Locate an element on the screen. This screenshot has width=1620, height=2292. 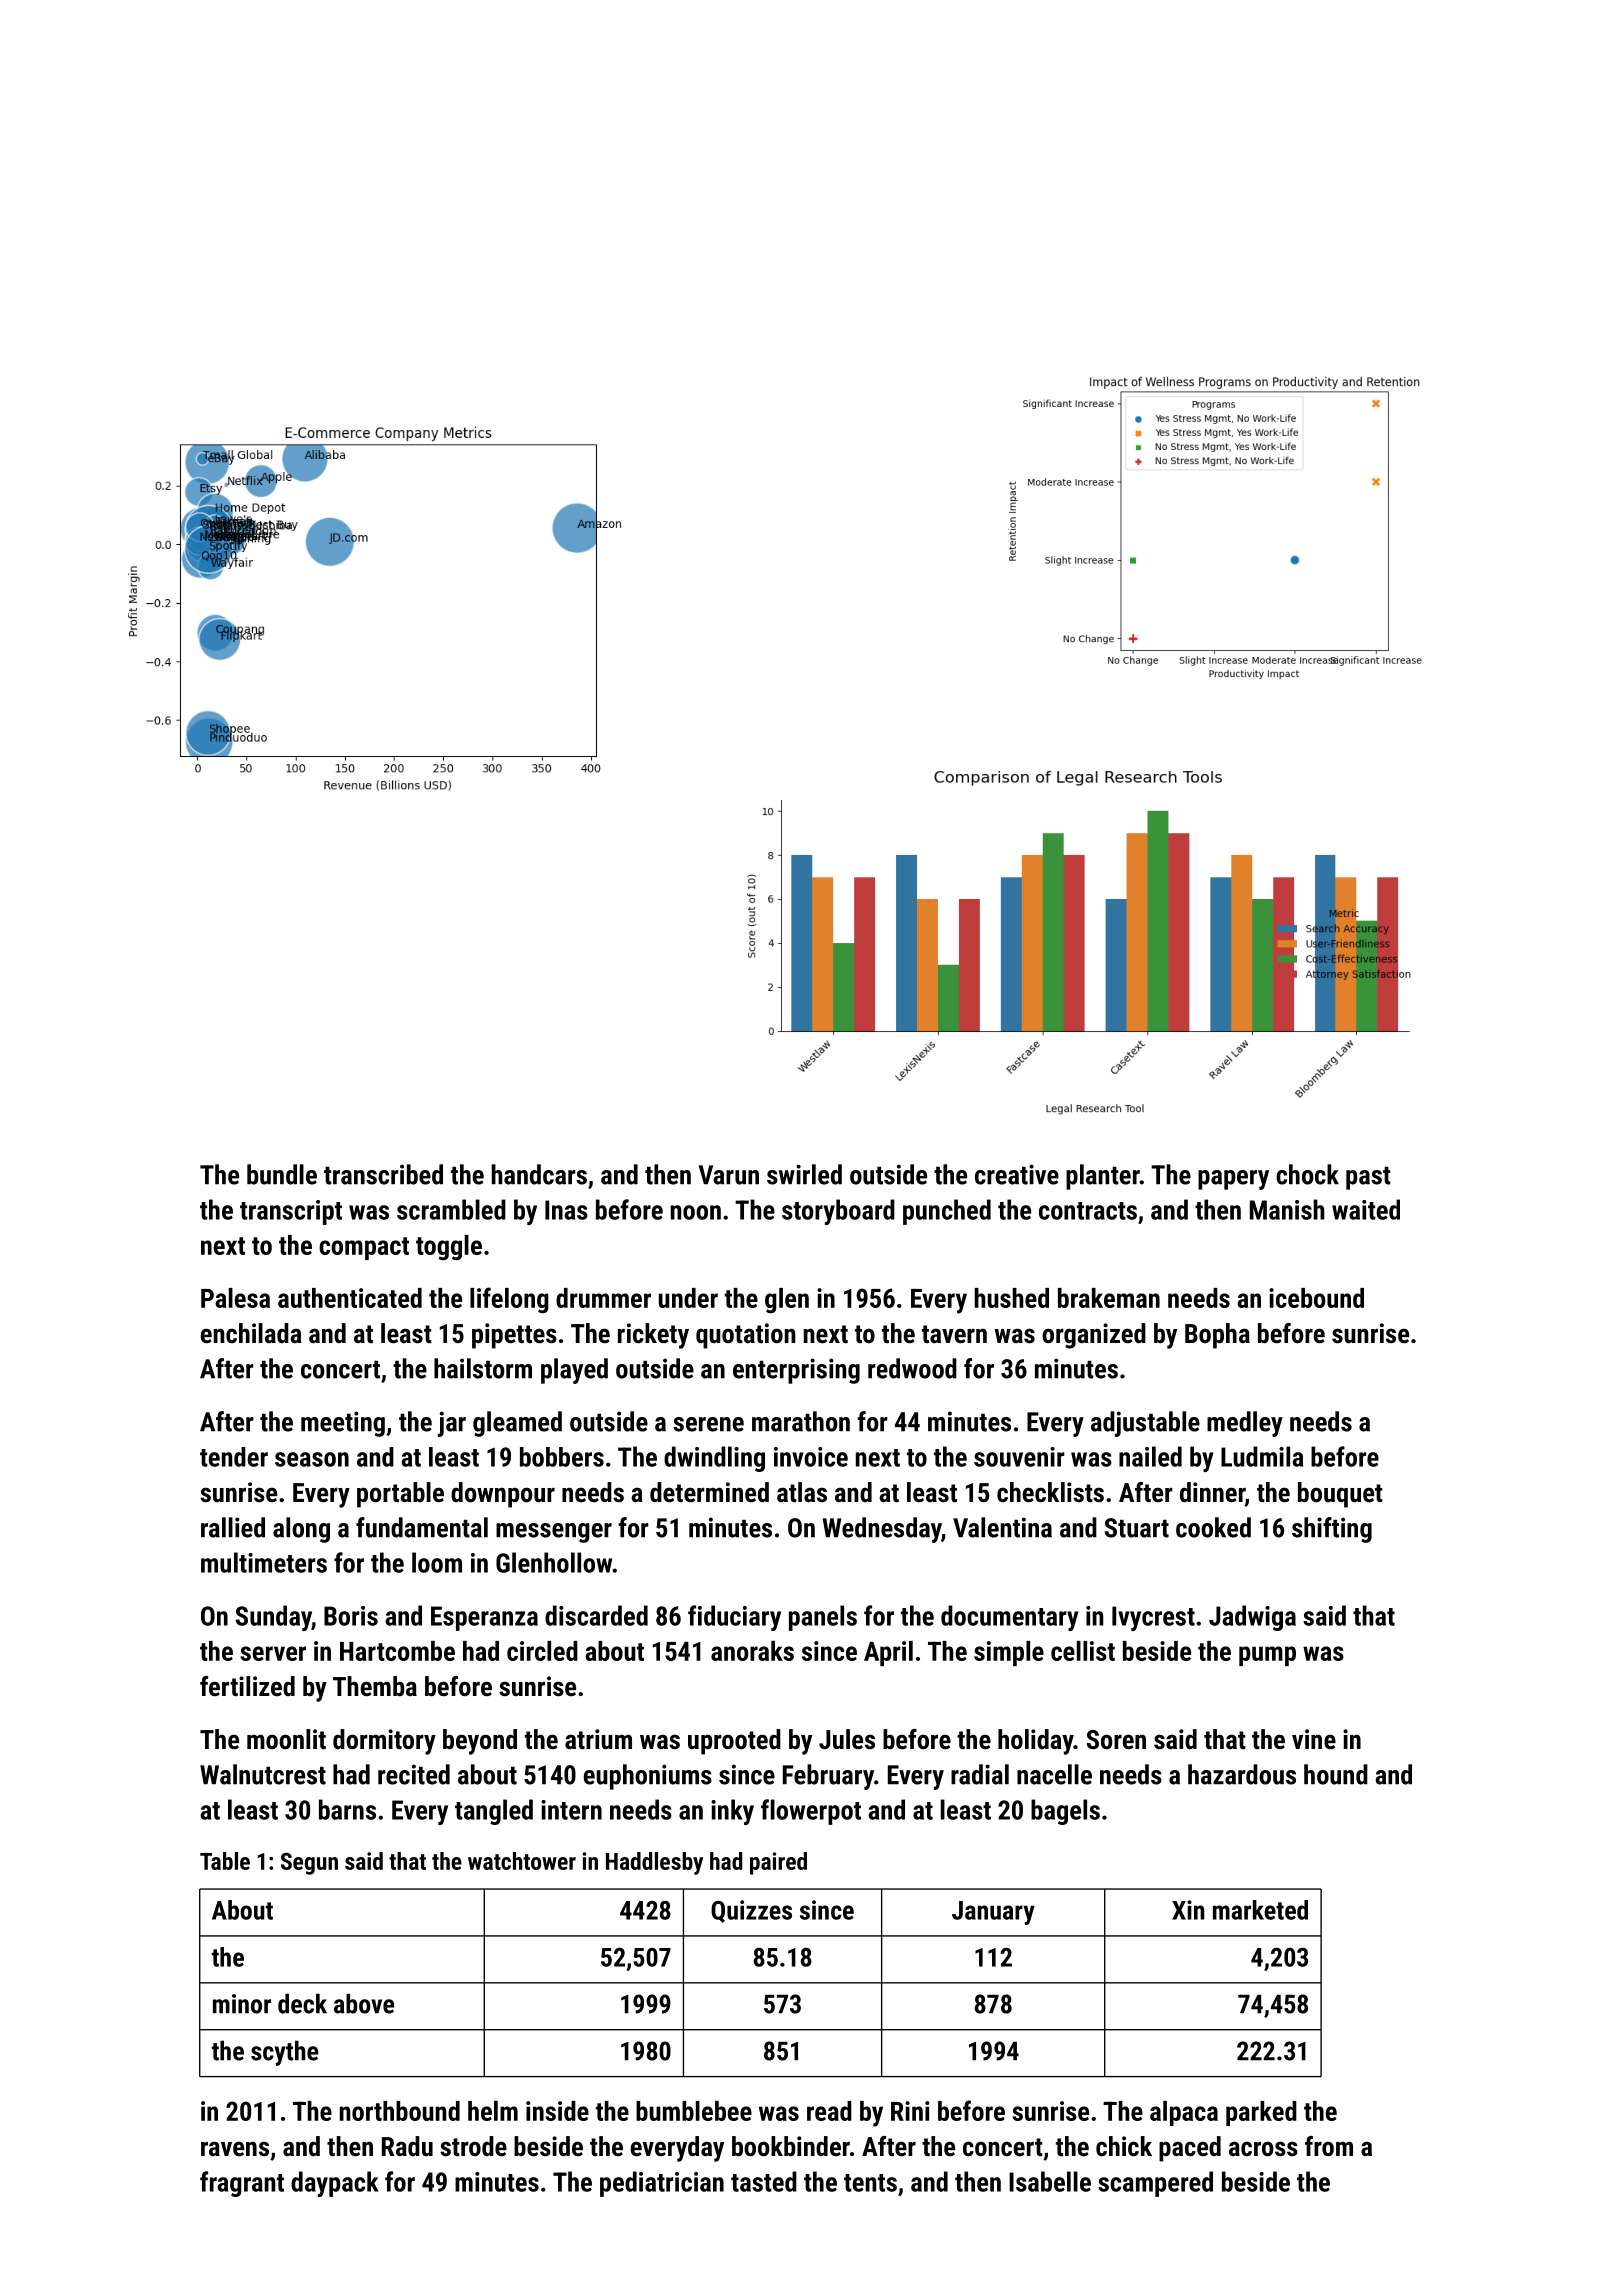
read is located at coordinates (829, 2111).
